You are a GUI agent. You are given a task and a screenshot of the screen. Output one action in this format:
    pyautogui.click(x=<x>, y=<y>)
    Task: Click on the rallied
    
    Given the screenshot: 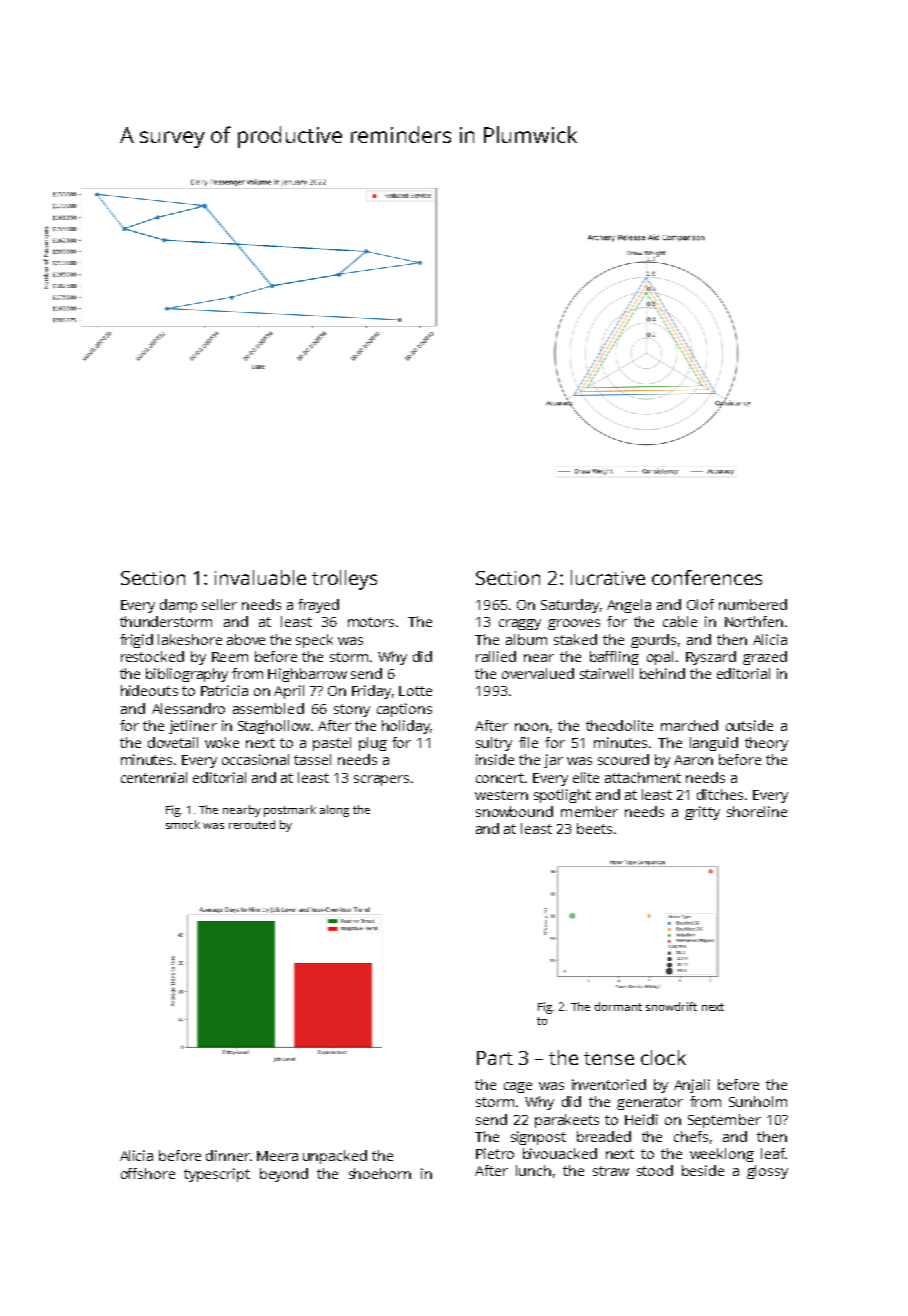 What is the action you would take?
    pyautogui.click(x=496, y=656)
